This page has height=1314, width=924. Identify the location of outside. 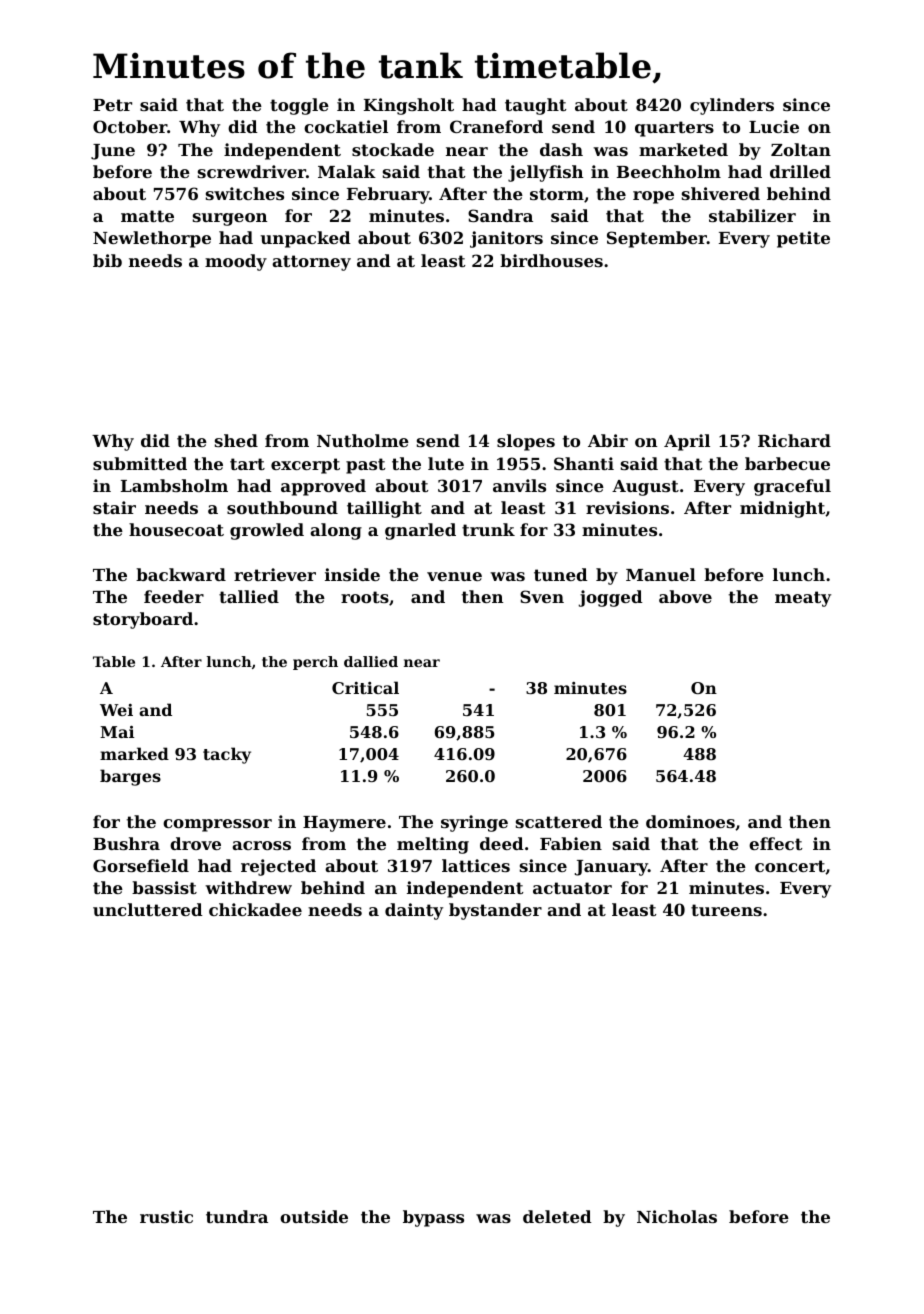
(314, 1216).
